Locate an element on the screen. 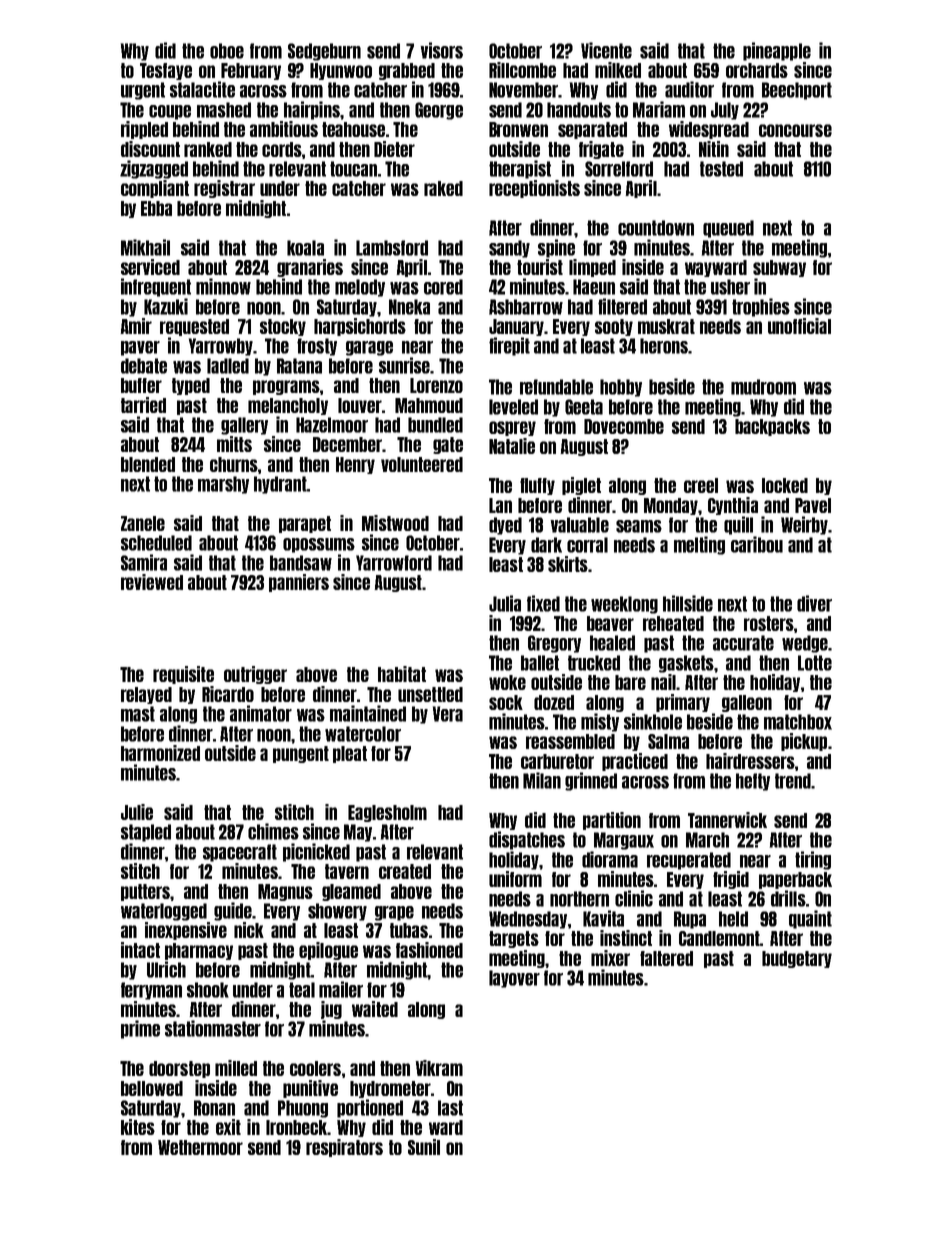  spine is located at coordinates (556, 248).
